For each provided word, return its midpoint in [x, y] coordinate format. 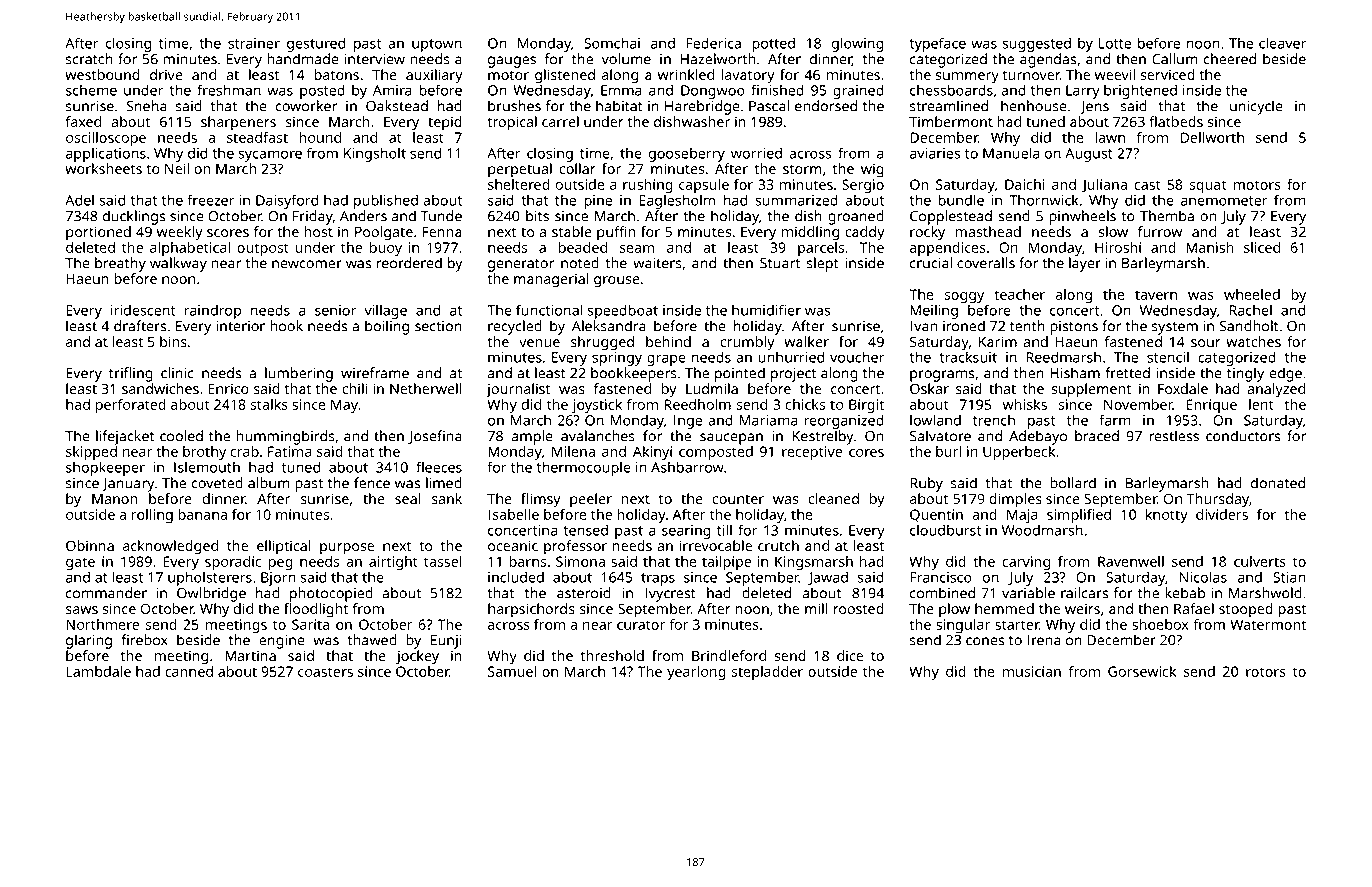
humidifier [766, 310]
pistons [1074, 328]
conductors [1243, 436]
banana [202, 514]
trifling [131, 374]
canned [189, 671]
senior [335, 310]
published [386, 201]
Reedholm [697, 404]
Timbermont [951, 121]
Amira [392, 90]
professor [575, 547]
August [1089, 155]
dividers [1222, 514]
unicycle [1256, 107]
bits [537, 216]
